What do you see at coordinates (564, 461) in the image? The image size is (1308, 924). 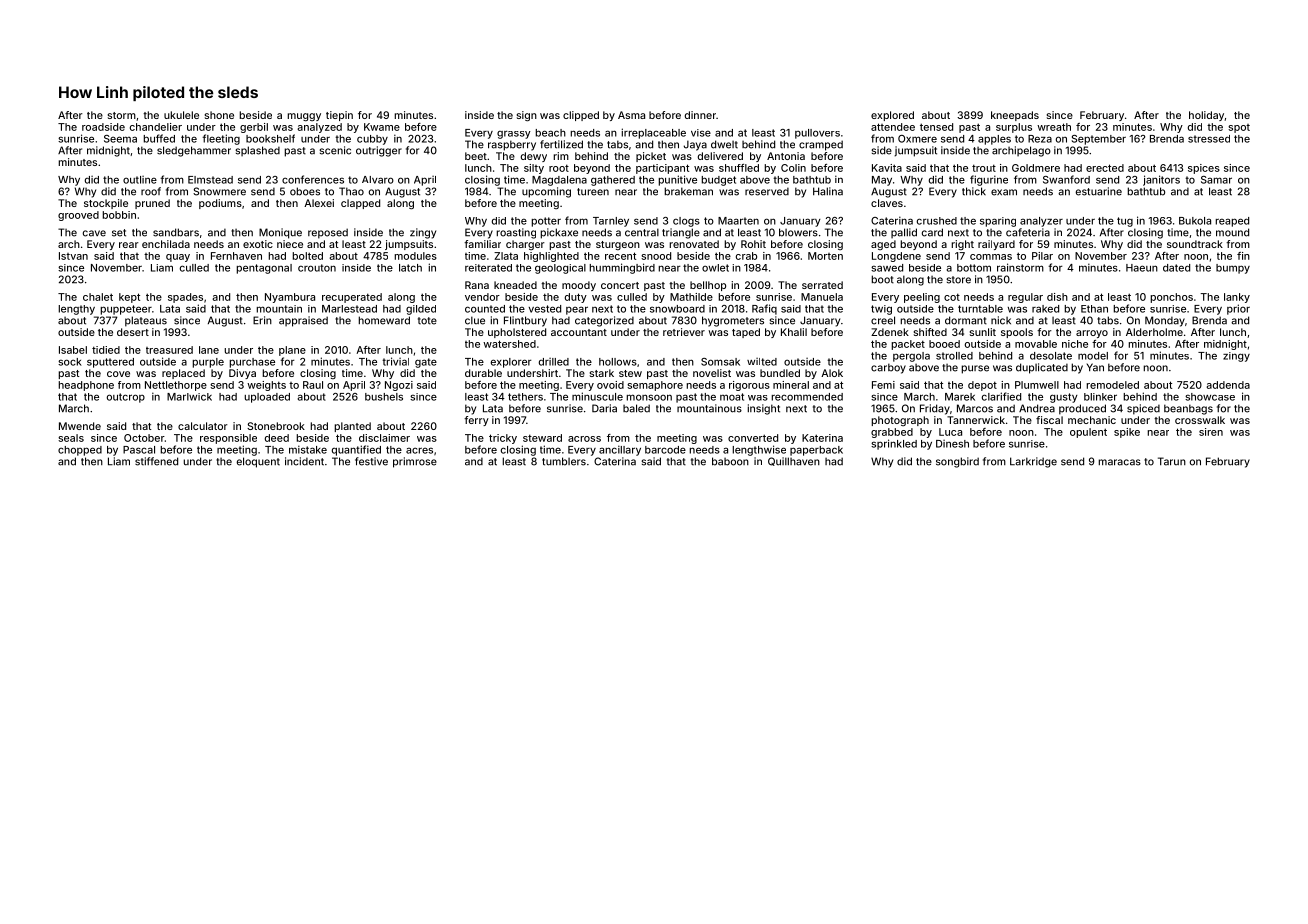 I see `tumblers` at bounding box center [564, 461].
